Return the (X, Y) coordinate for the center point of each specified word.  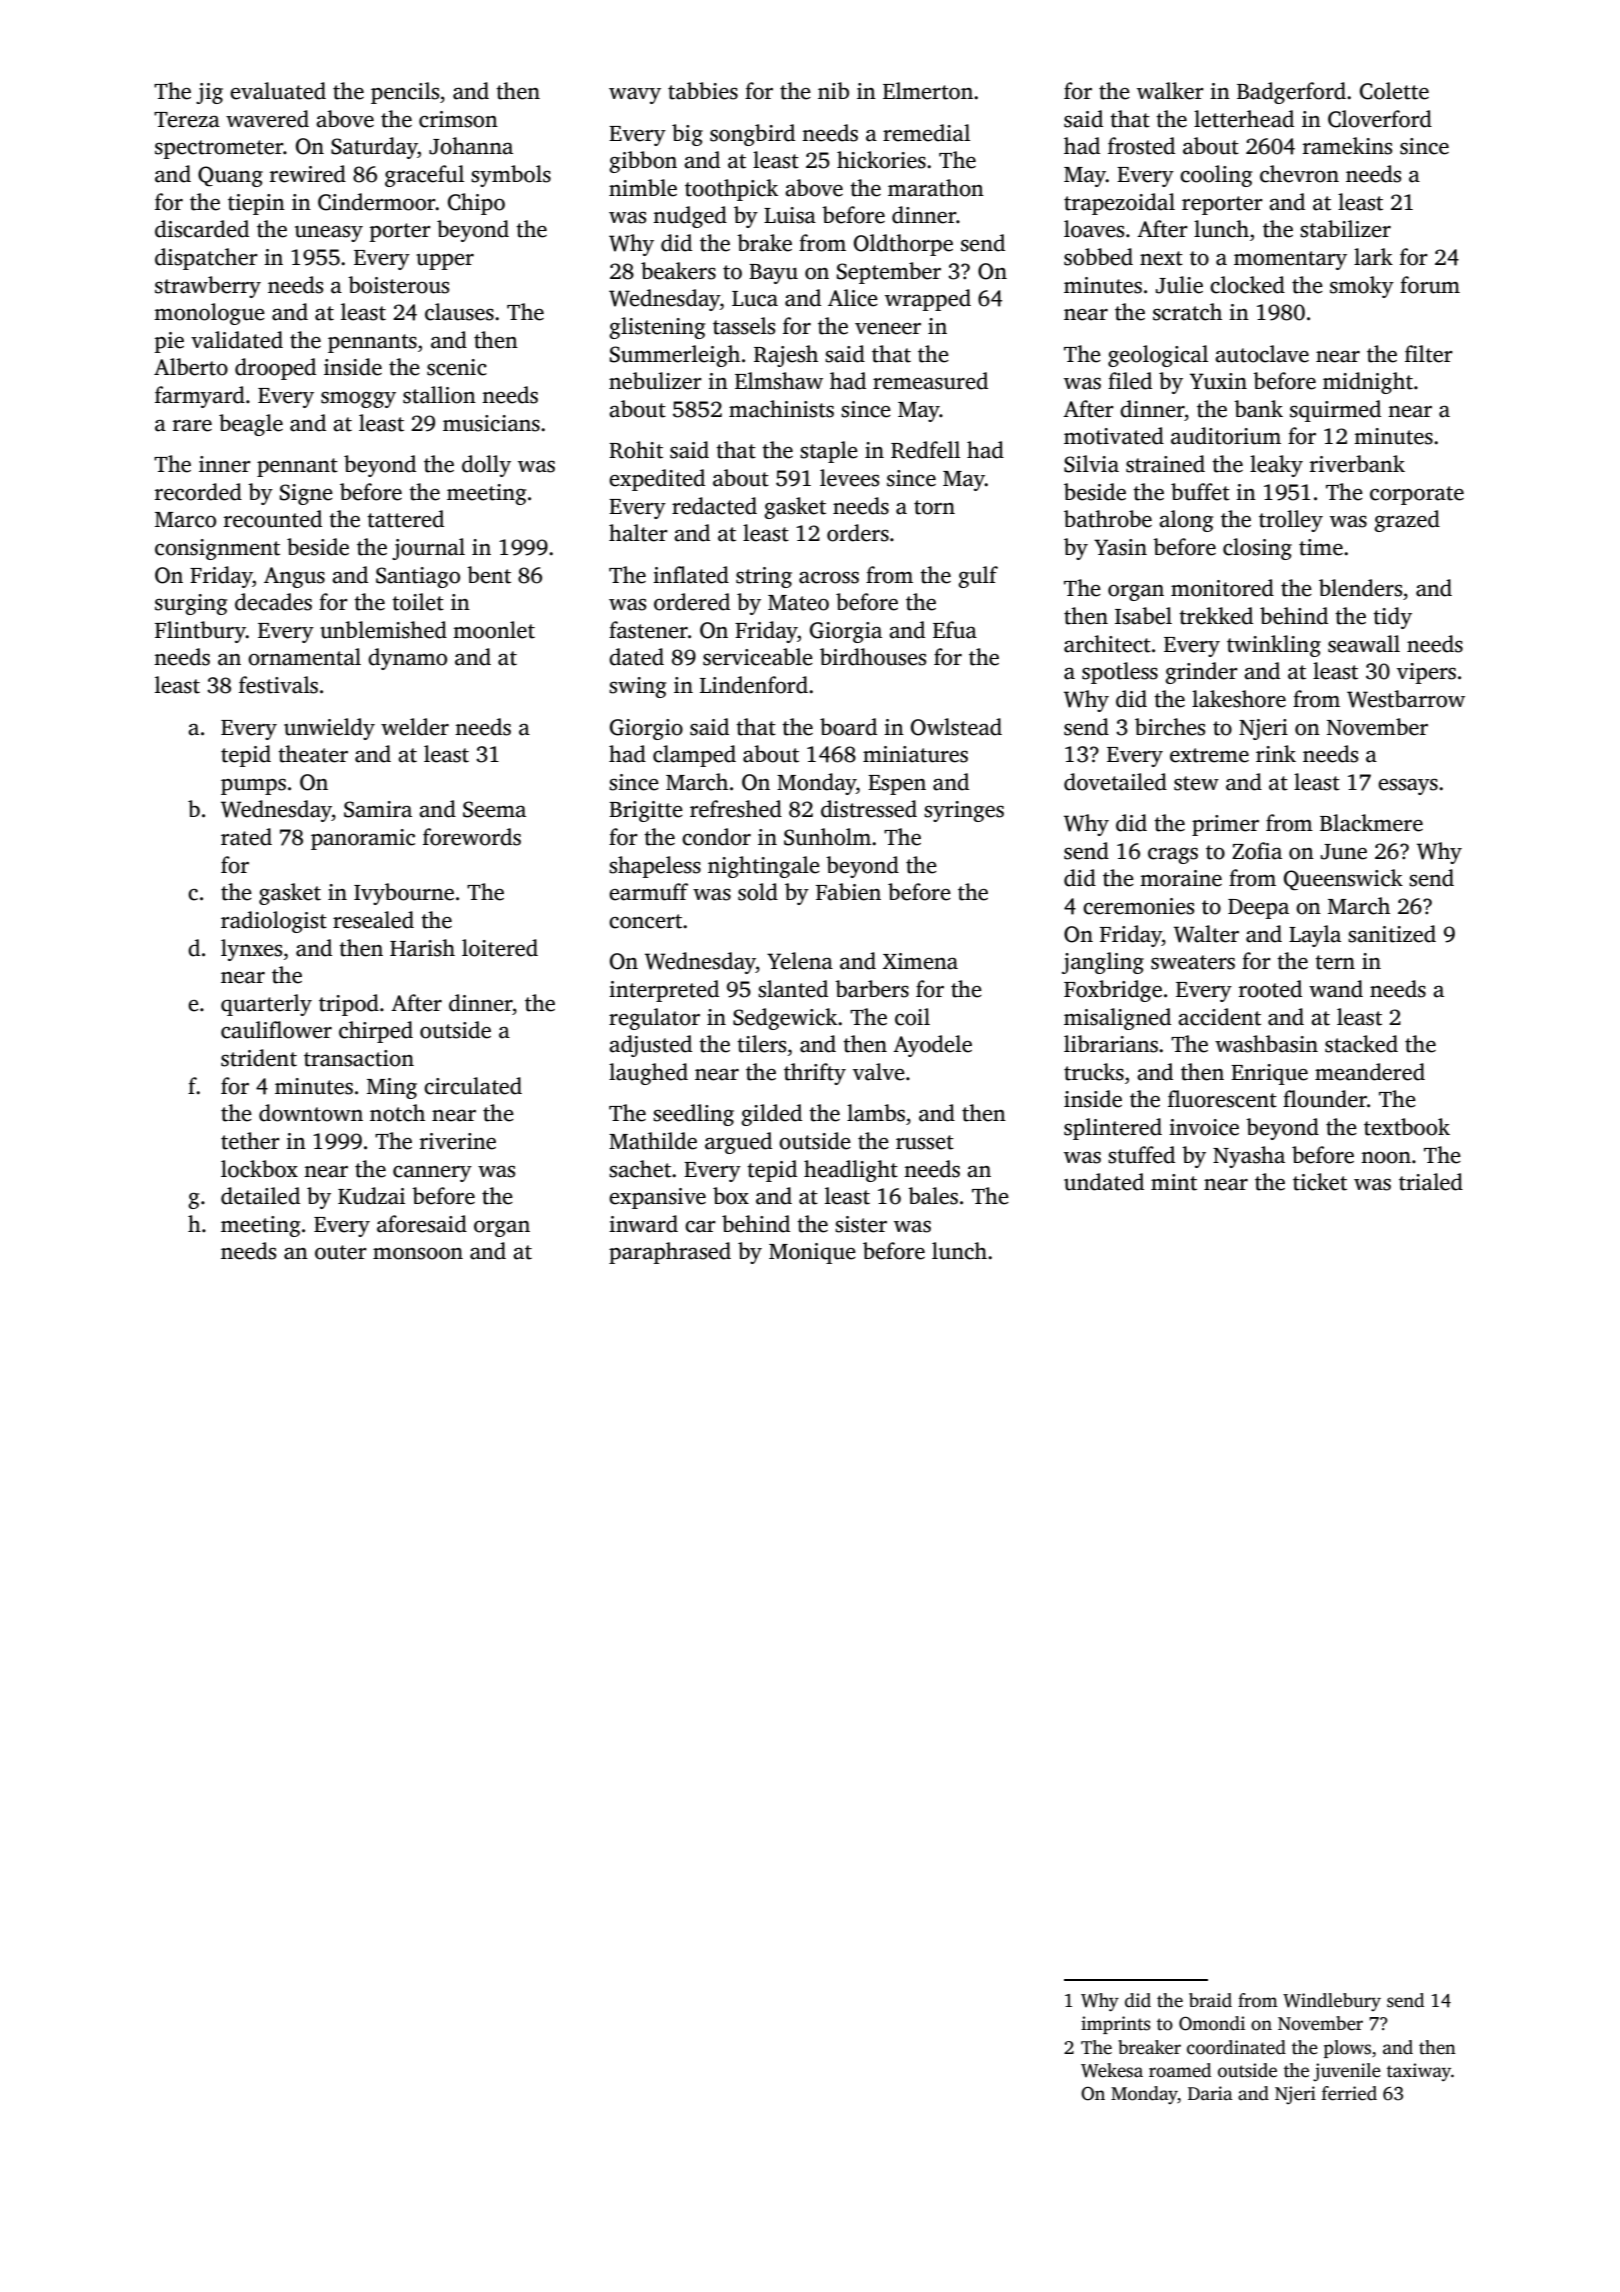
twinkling (1274, 646)
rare (192, 426)
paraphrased (670, 1253)
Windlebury (1332, 2002)
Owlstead (956, 727)
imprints (1116, 2025)
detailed (260, 1196)
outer (341, 1252)
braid (1210, 2000)
